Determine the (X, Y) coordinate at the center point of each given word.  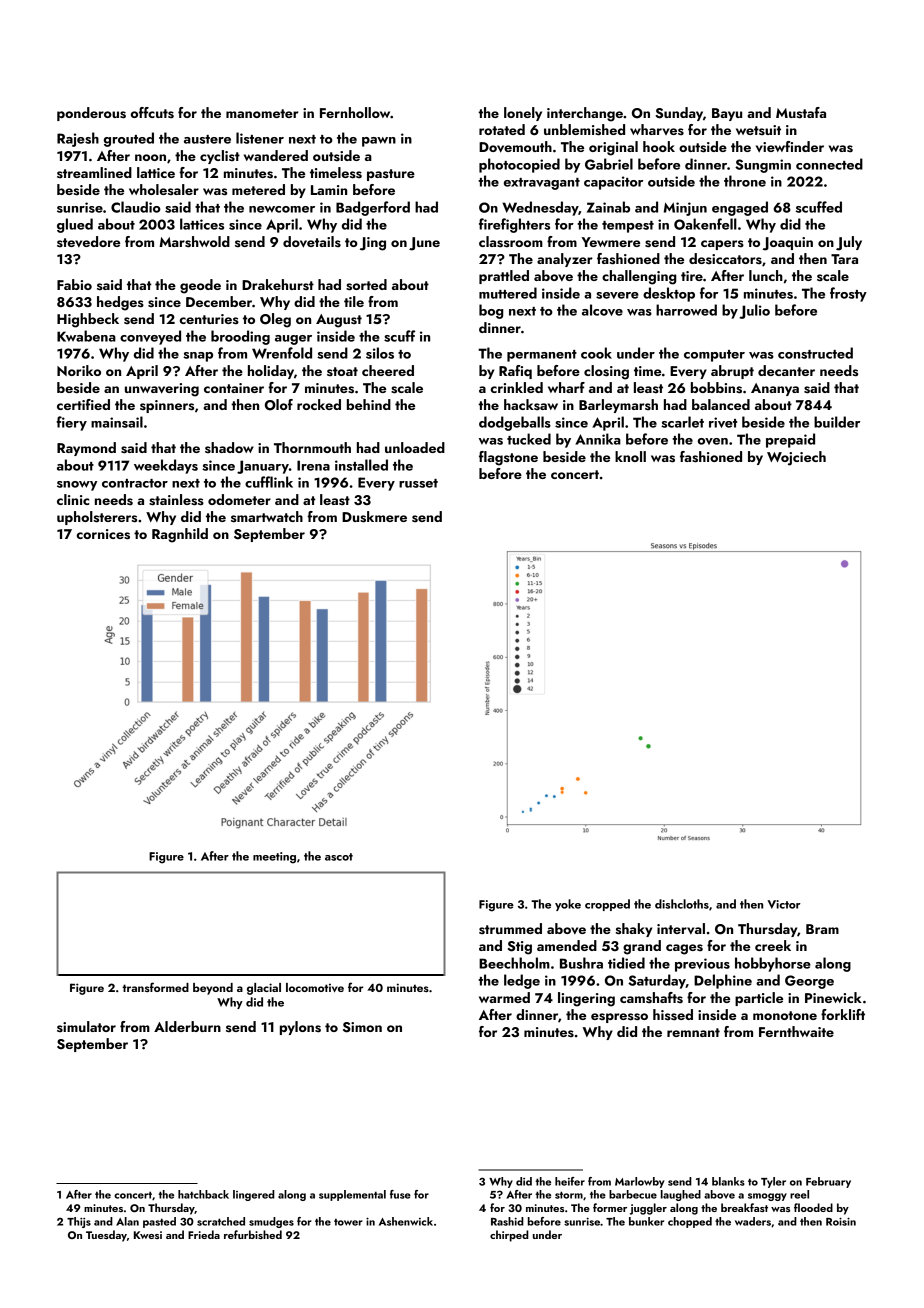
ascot (339, 857)
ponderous (91, 114)
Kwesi (148, 1235)
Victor (784, 904)
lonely (523, 114)
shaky (634, 930)
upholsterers (97, 518)
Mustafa (801, 113)
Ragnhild (180, 535)
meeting (274, 858)
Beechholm (514, 963)
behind (369, 404)
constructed (815, 353)
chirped (509, 1236)
